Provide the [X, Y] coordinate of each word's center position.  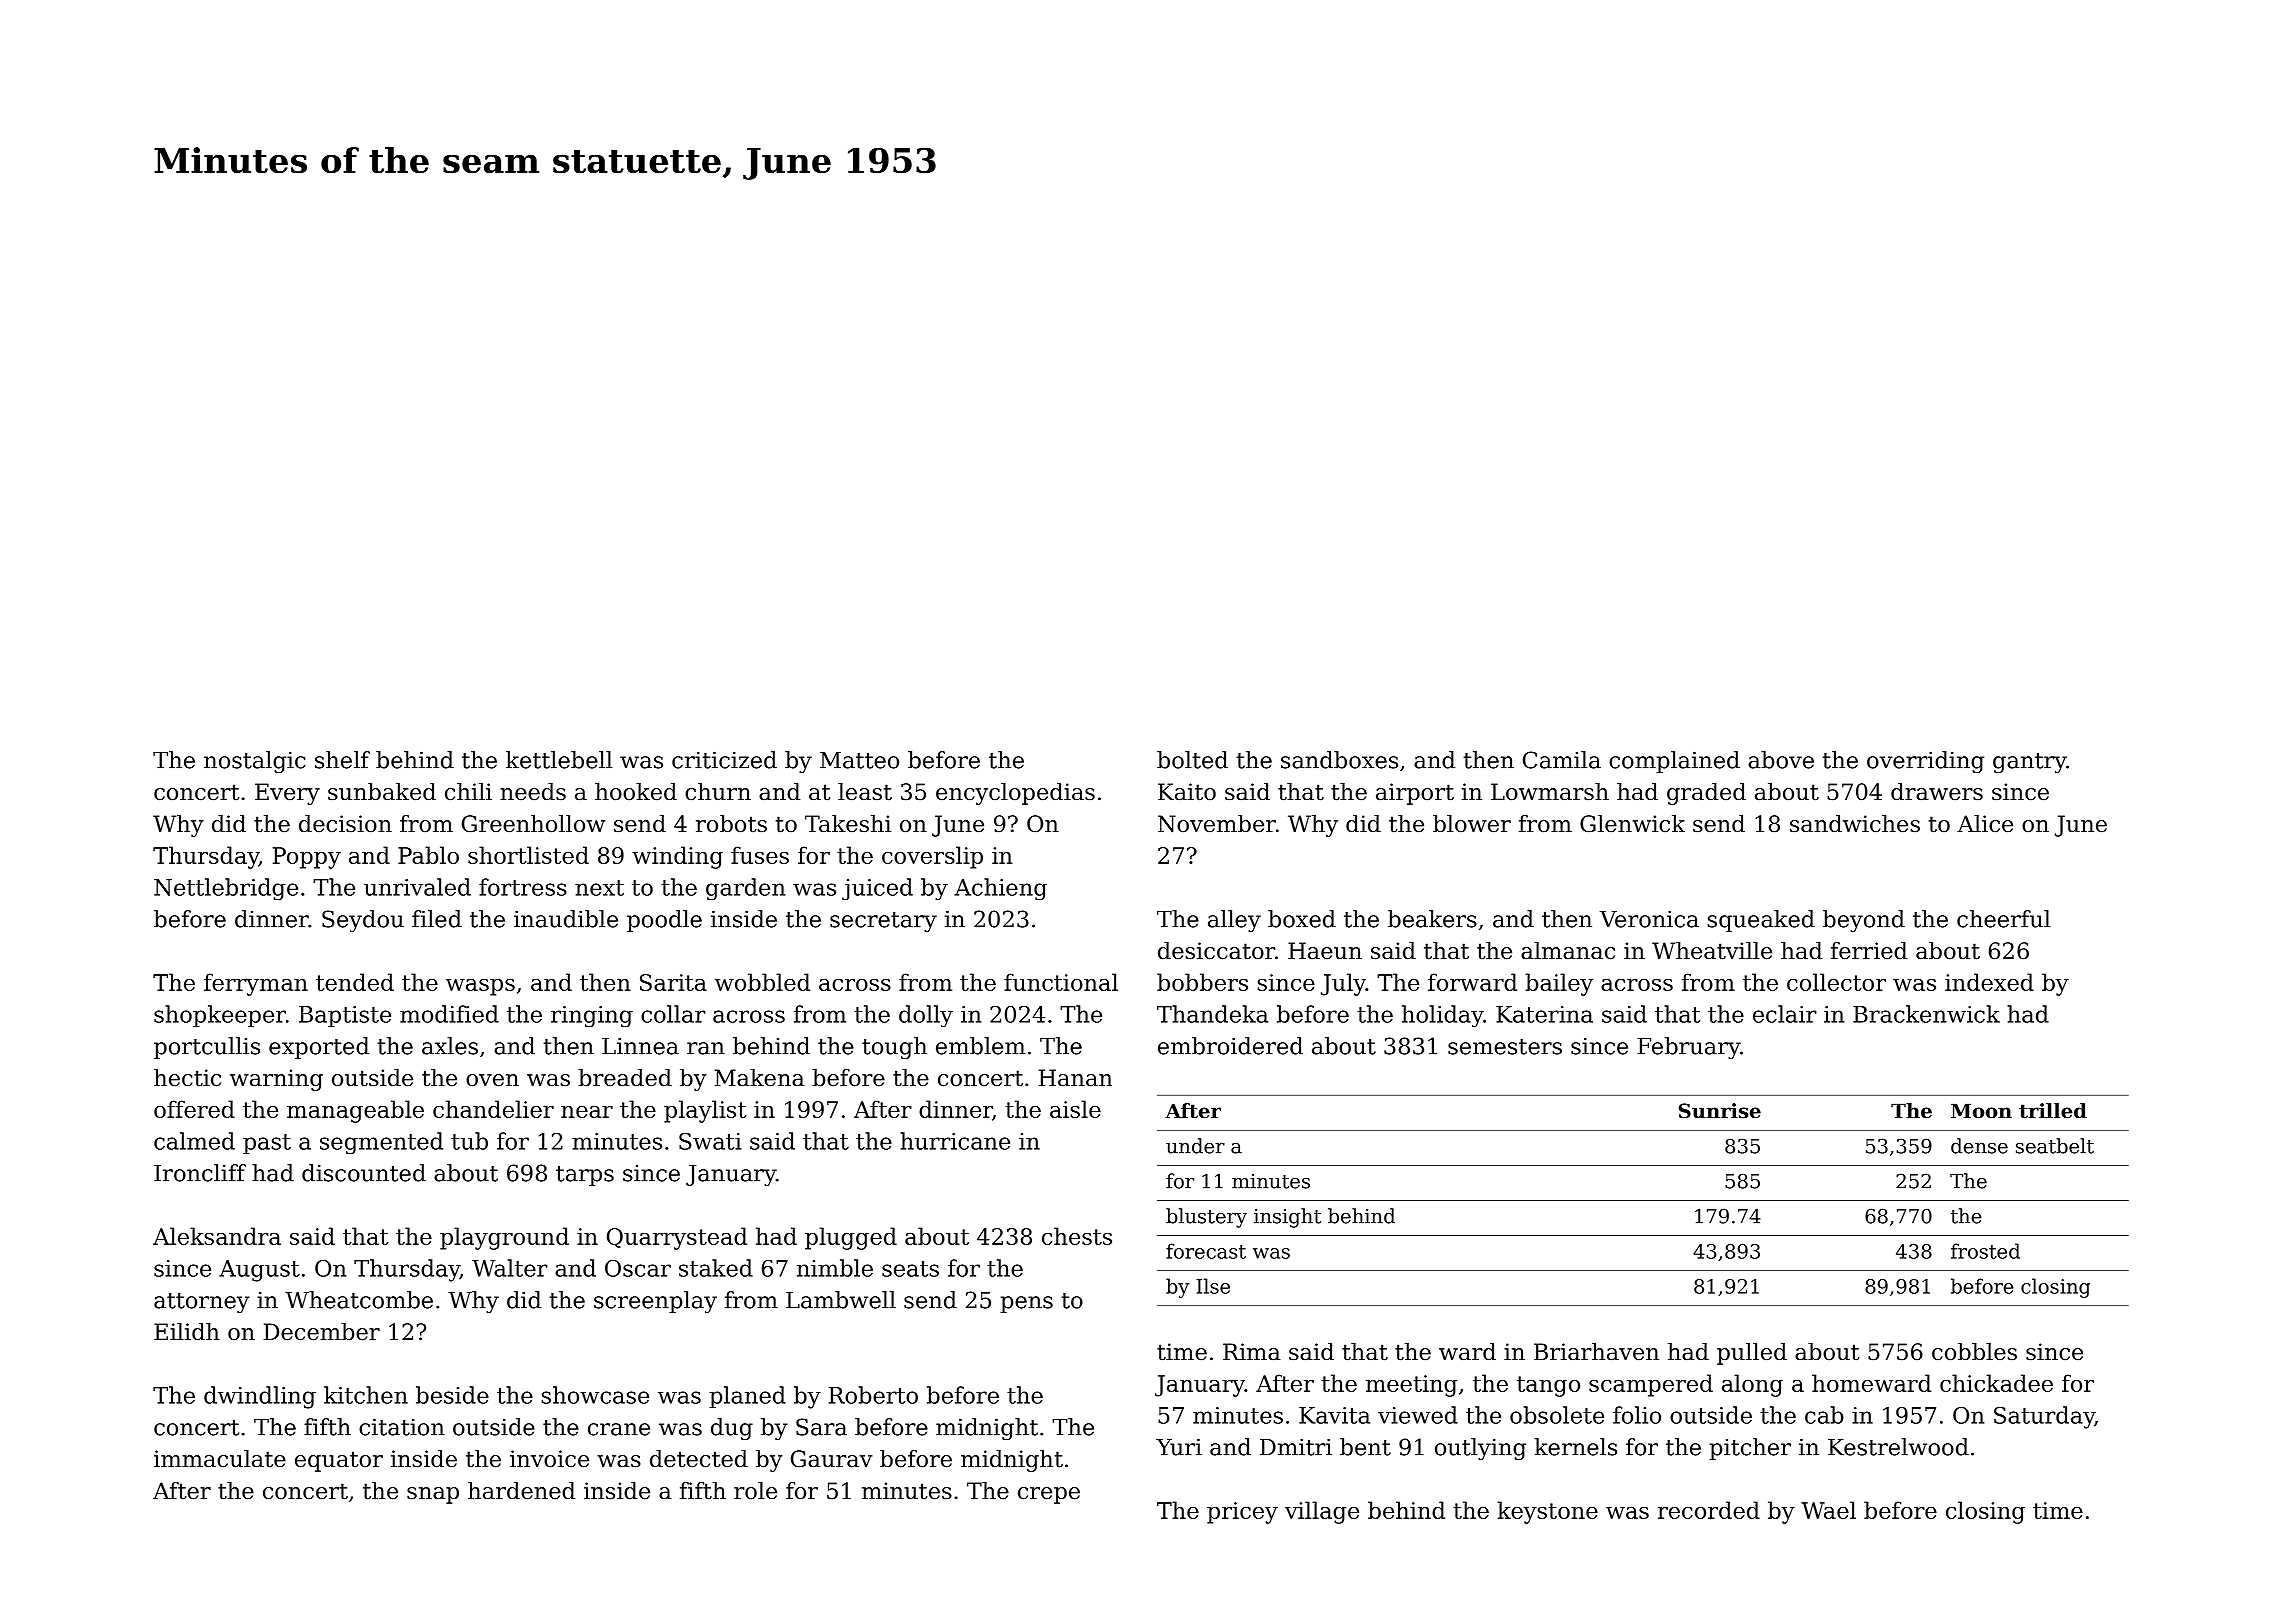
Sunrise [1720, 1111]
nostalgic [255, 762]
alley [1234, 921]
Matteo [859, 760]
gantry [2029, 763]
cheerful [2004, 919]
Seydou [363, 921]
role [755, 1491]
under [1195, 1146]
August [259, 1271]
